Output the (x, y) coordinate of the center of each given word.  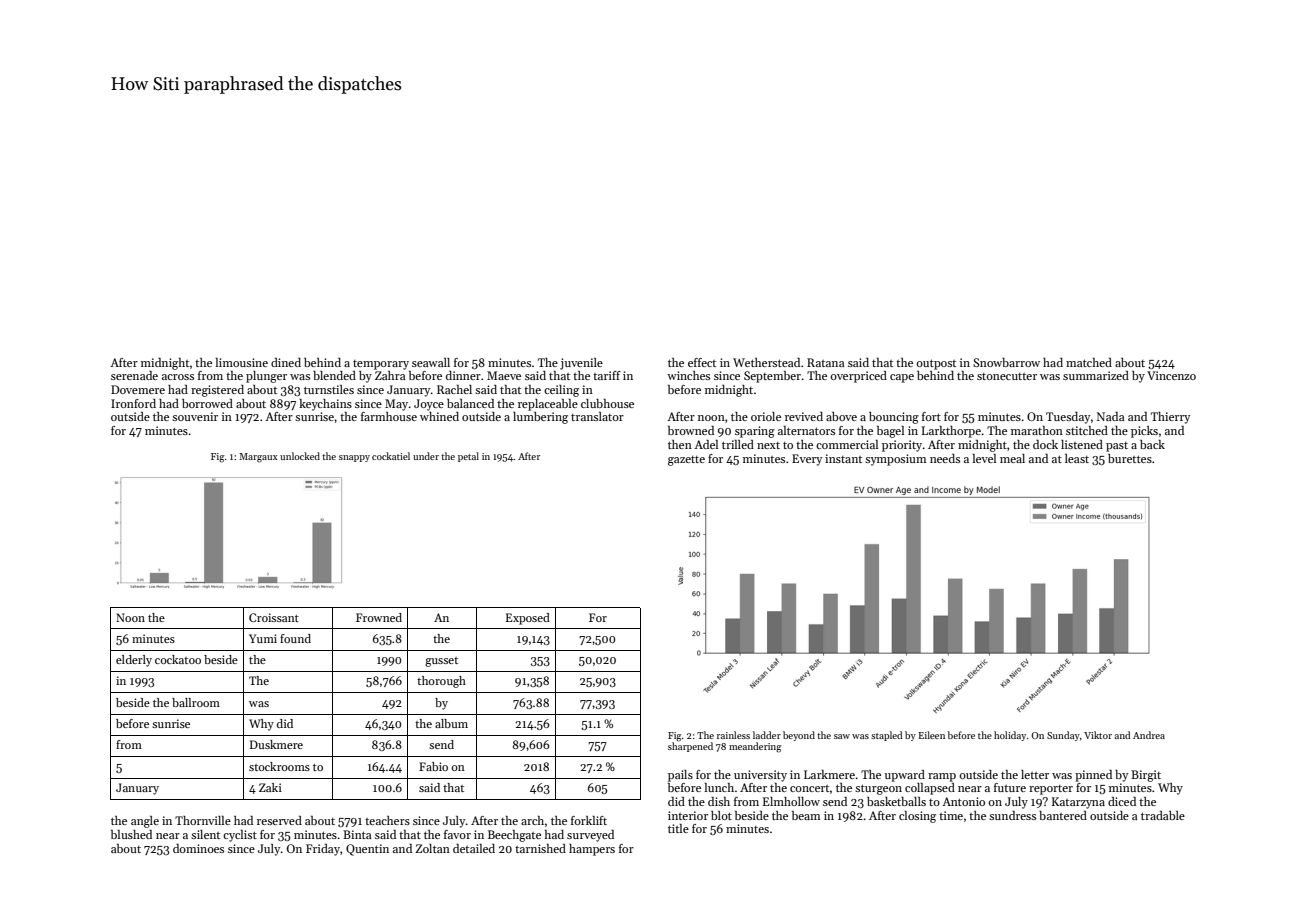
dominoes (198, 848)
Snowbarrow (1006, 362)
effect (702, 362)
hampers (592, 850)
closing (917, 817)
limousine (242, 362)
